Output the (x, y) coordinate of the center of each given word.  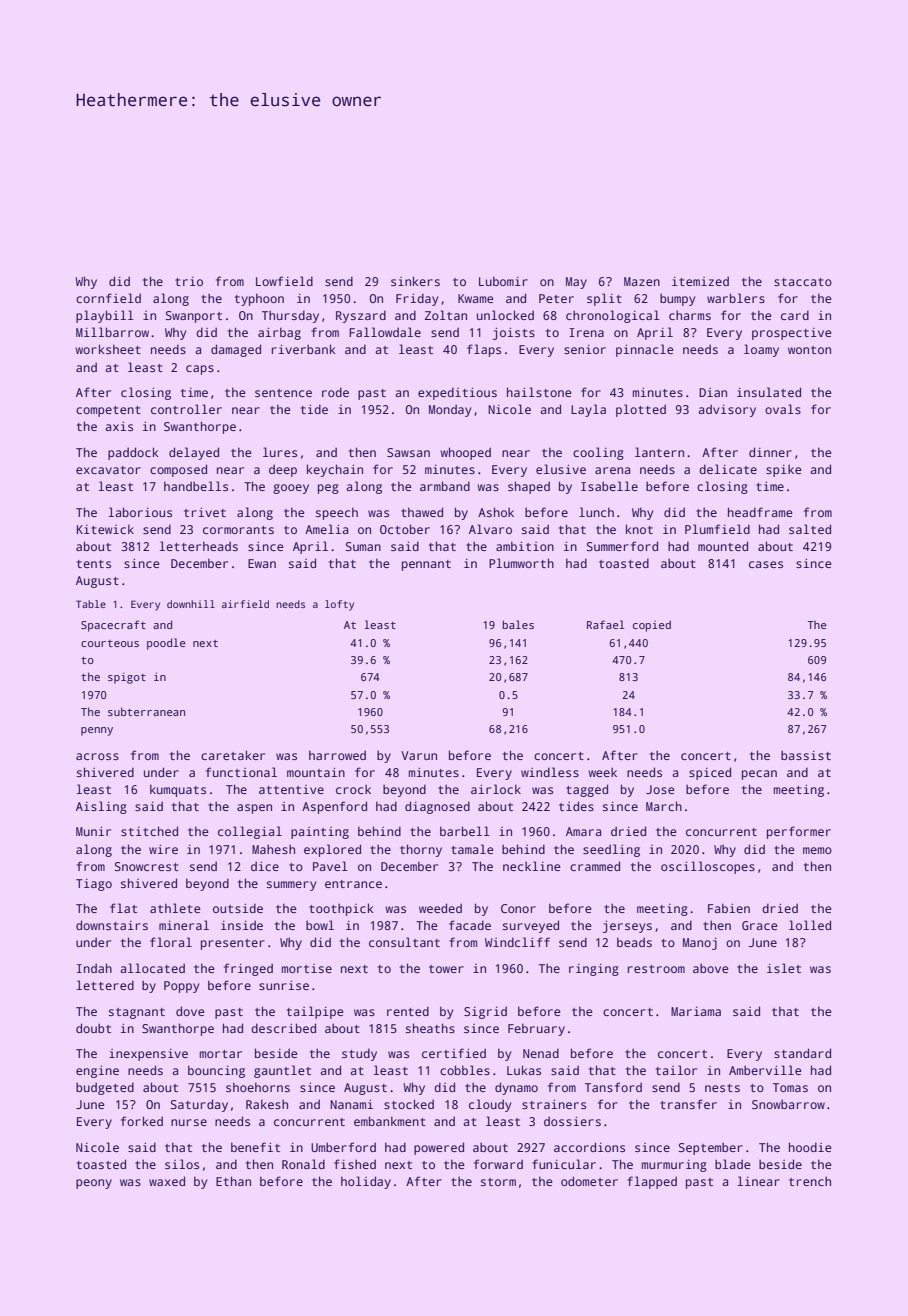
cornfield (108, 298)
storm (498, 1182)
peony (94, 1184)
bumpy (677, 300)
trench (810, 1181)
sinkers (415, 281)
